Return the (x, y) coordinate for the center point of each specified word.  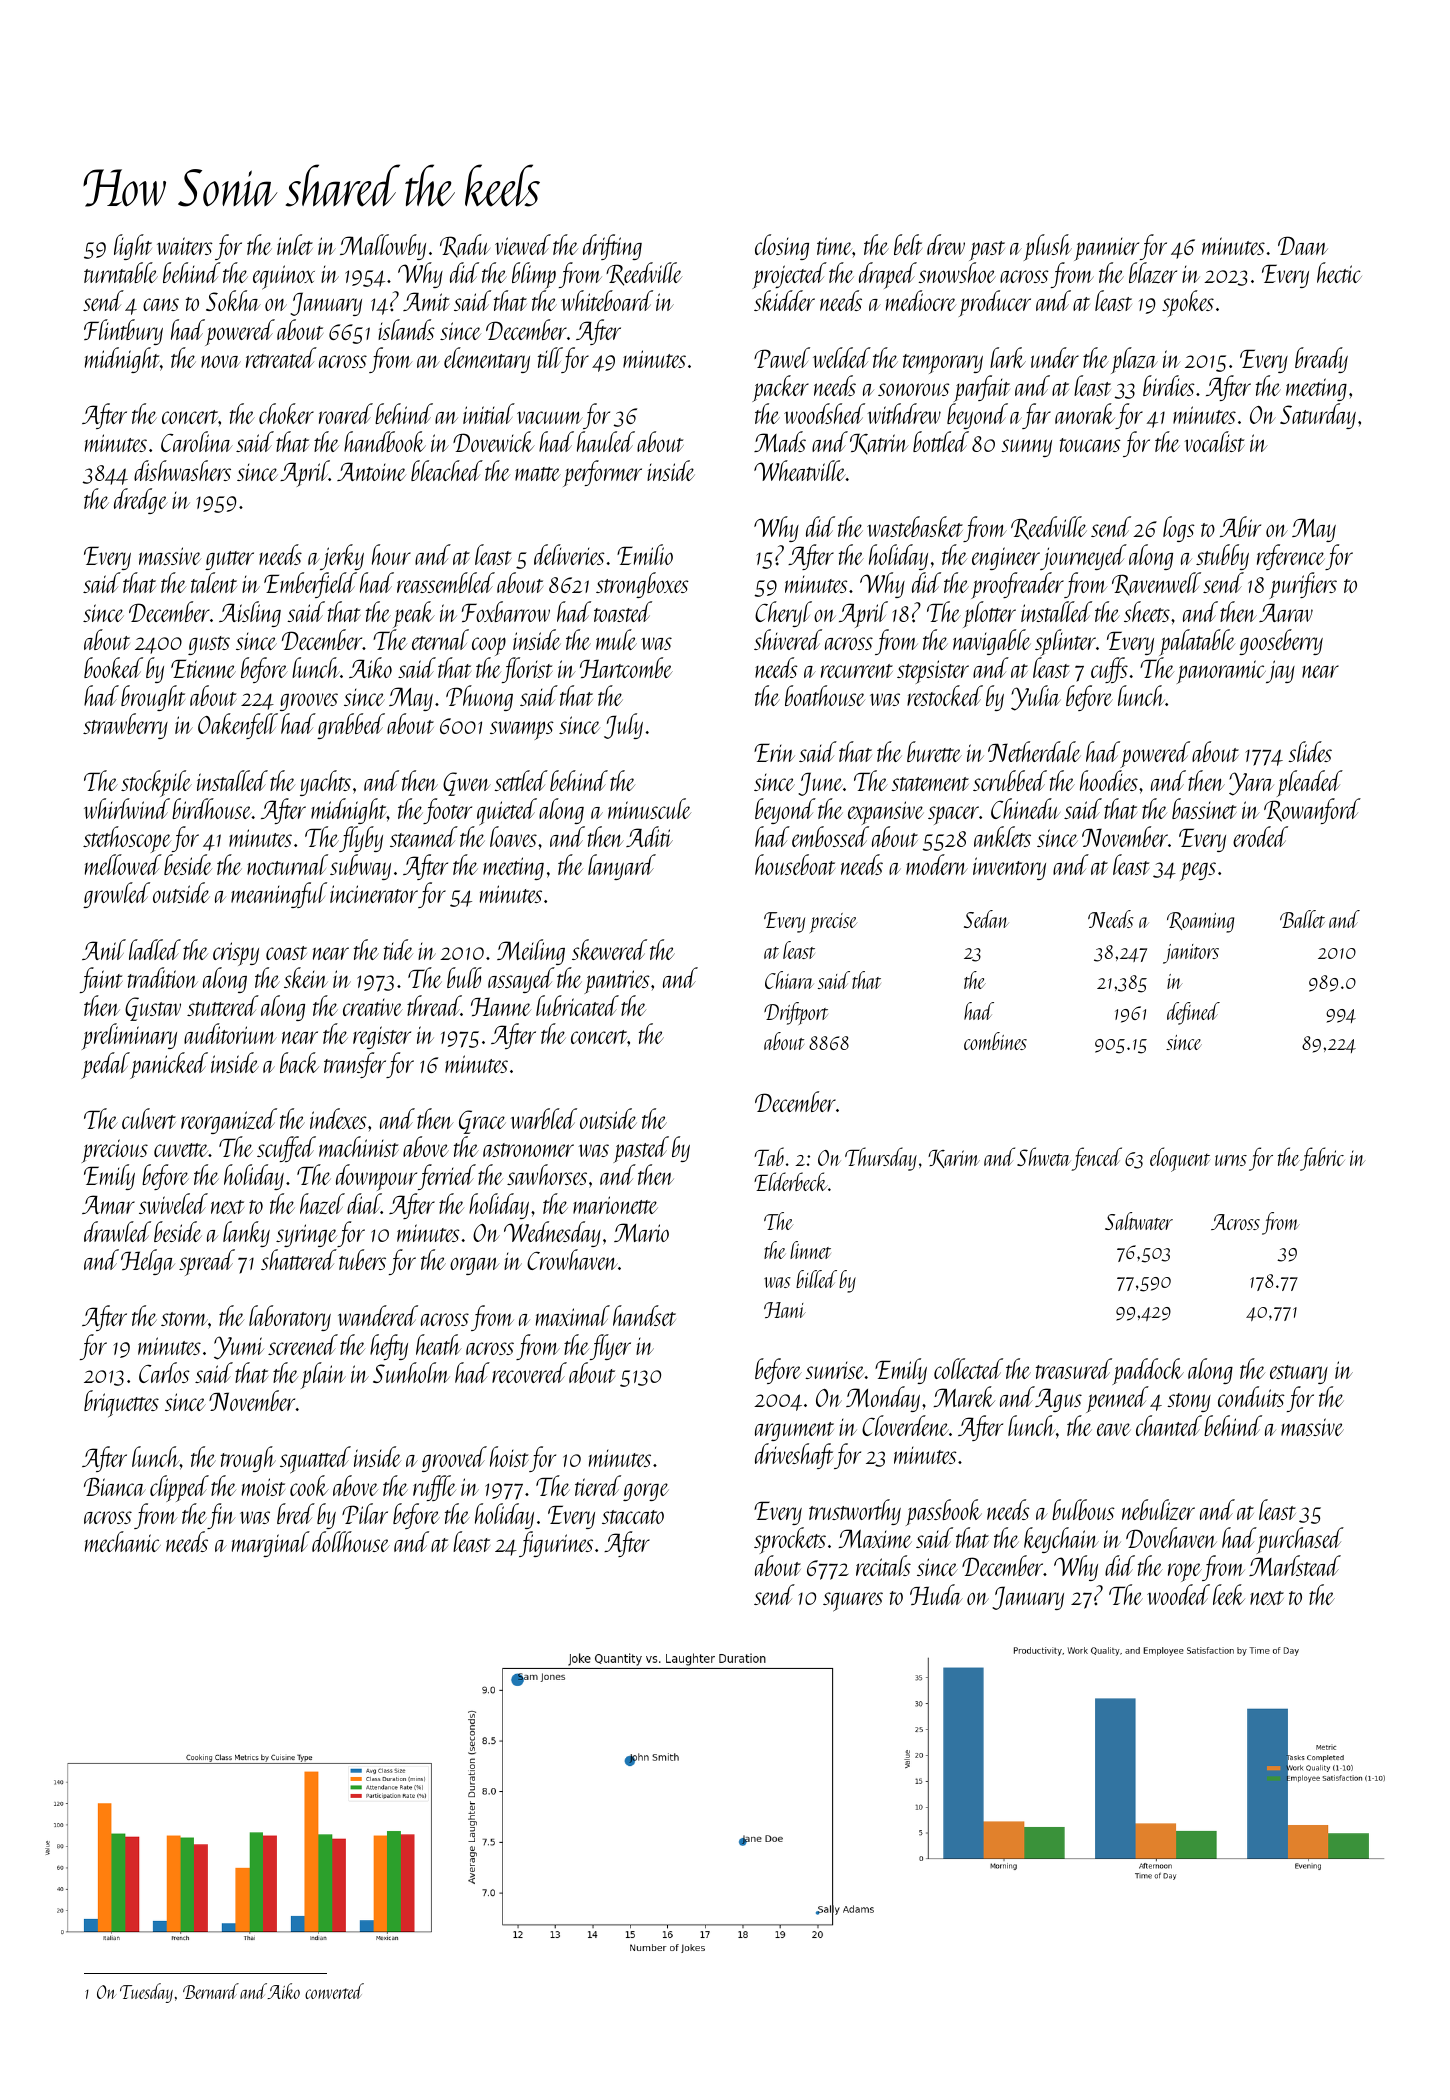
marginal (271, 1544)
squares (853, 1602)
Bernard (211, 1991)
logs (1179, 529)
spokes (1188, 303)
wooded (1178, 1594)
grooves (309, 702)
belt (908, 244)
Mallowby (383, 247)
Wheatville (800, 470)
